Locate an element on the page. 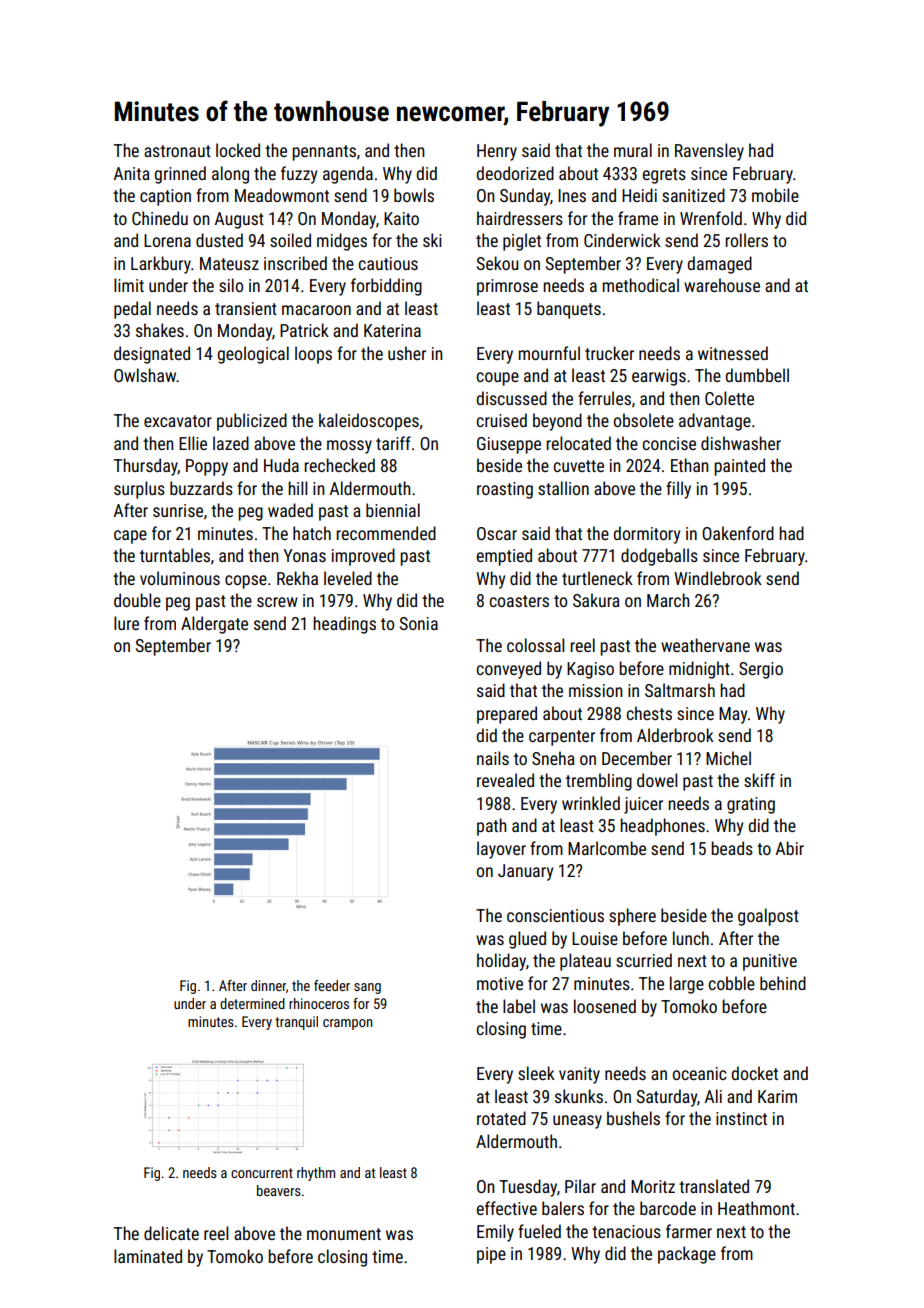  pennants is located at coordinates (324, 153).
